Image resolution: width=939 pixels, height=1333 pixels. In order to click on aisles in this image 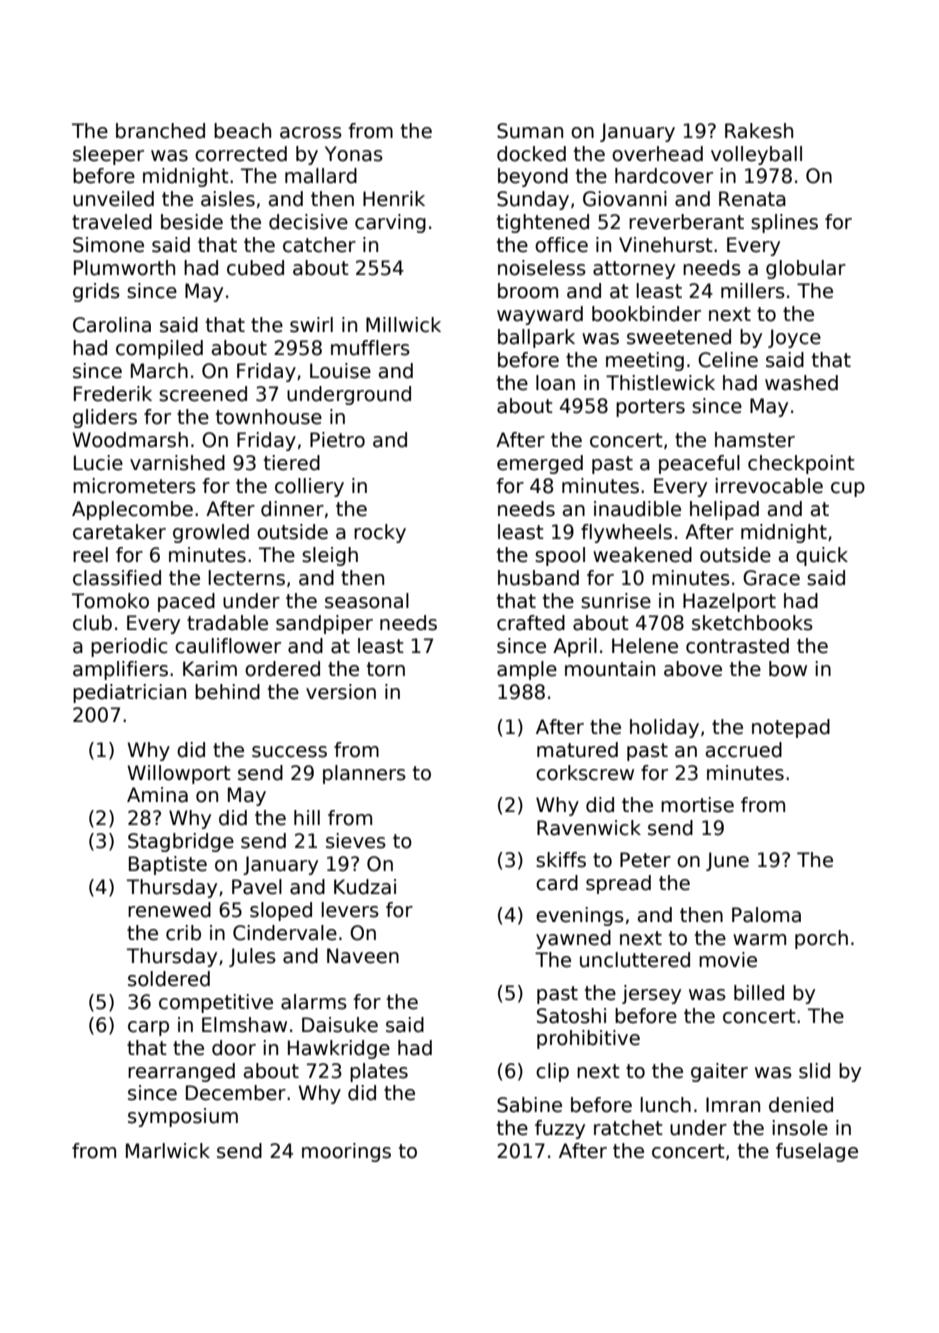, I will do `click(228, 199)`.
